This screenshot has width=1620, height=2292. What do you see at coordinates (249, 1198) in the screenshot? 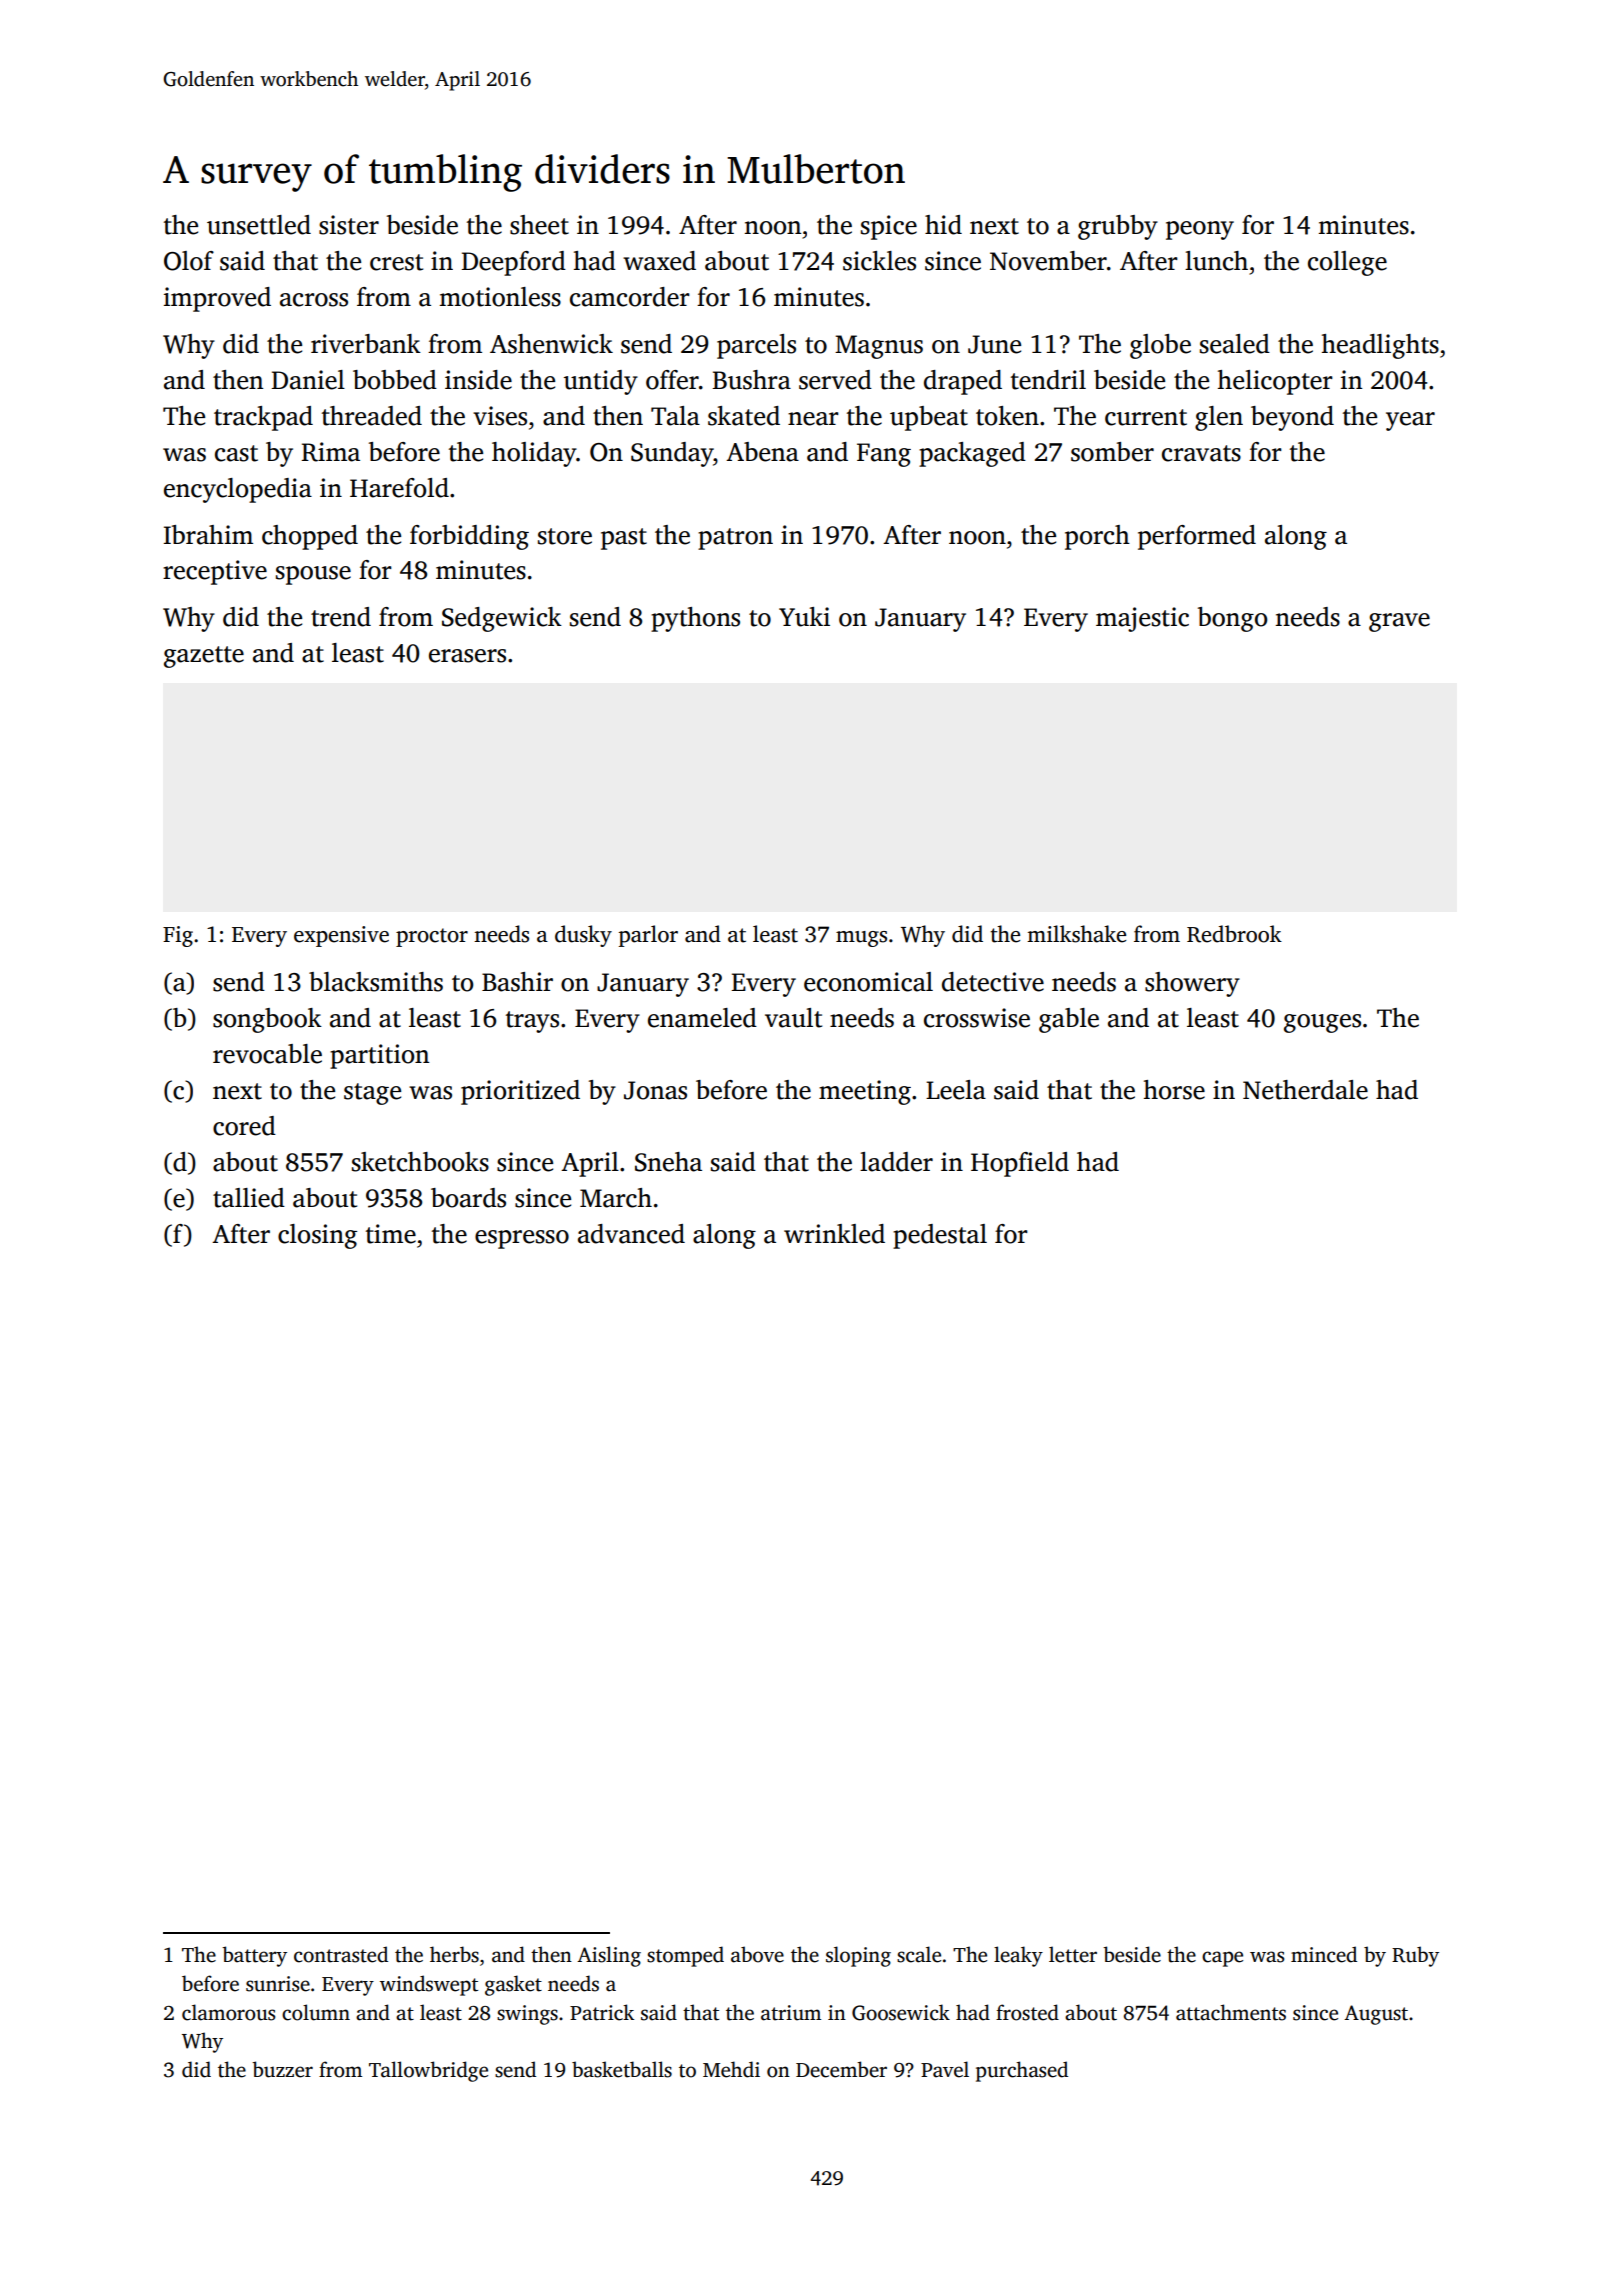
I see `tallied` at bounding box center [249, 1198].
